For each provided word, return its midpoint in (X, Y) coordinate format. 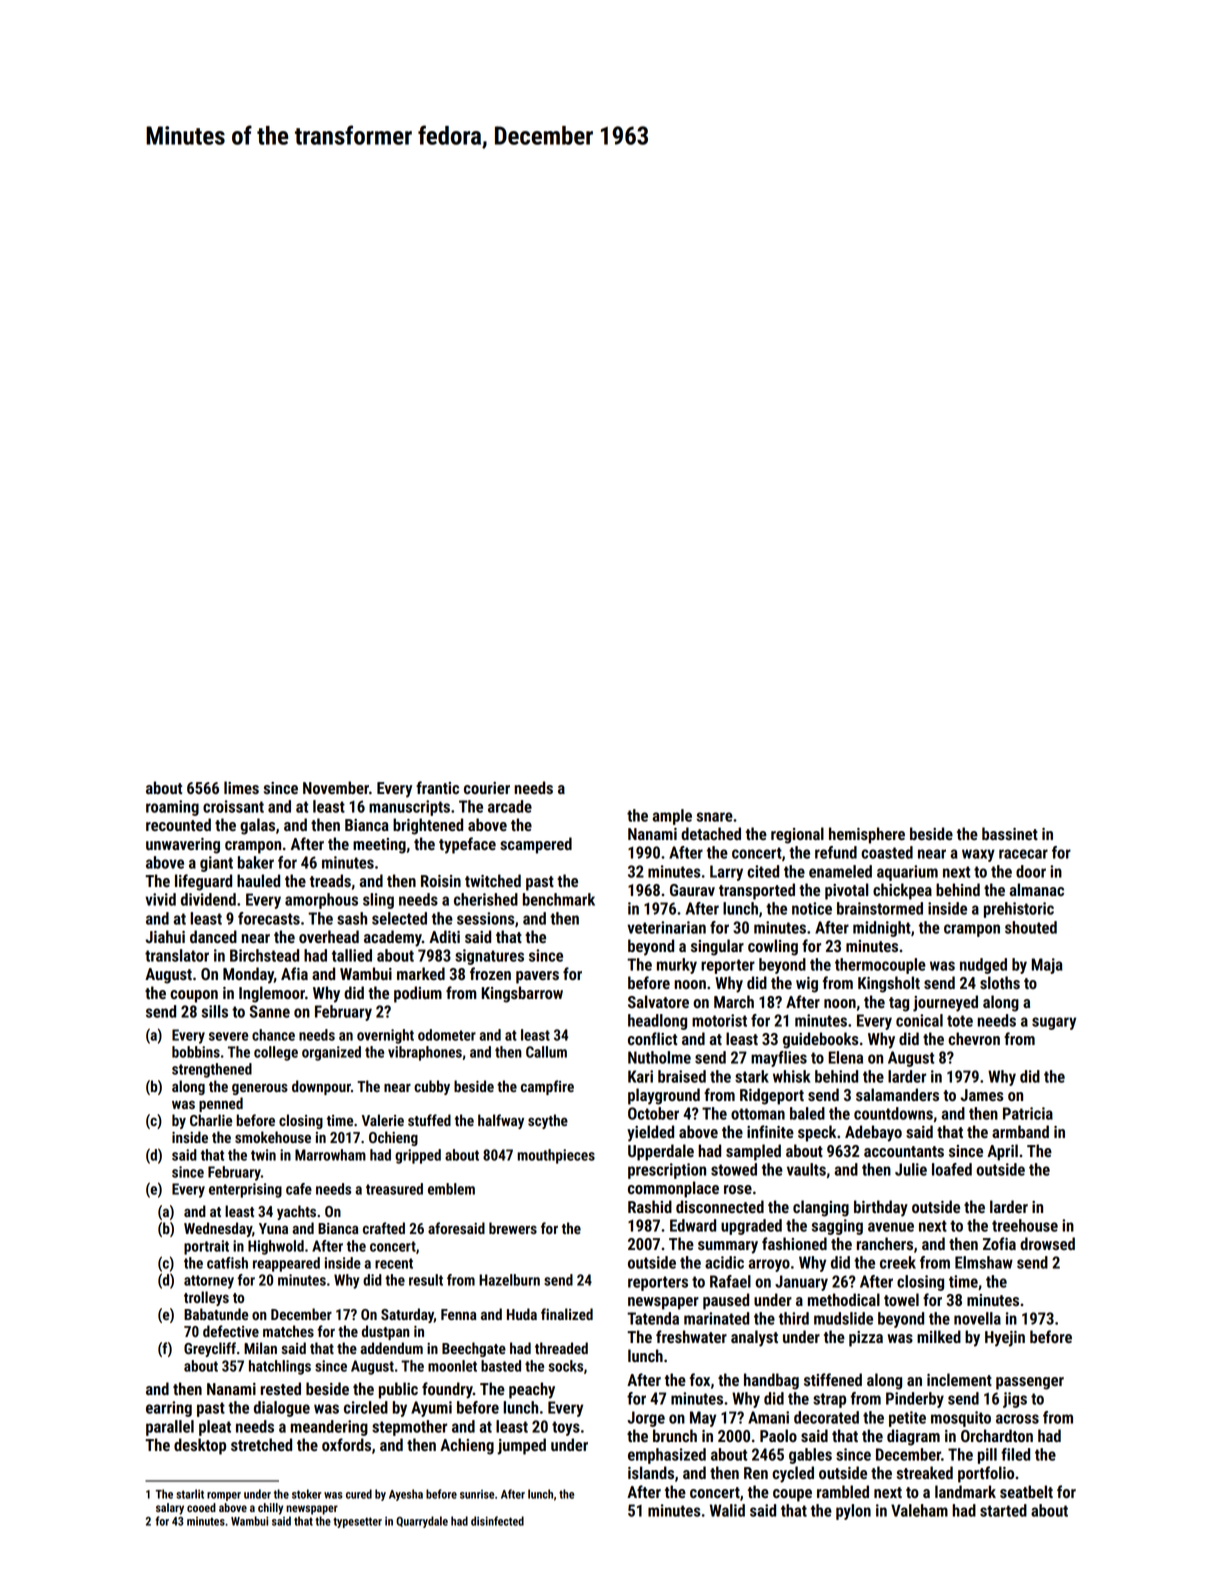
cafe (299, 1189)
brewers (513, 1228)
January (801, 1283)
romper (224, 1496)
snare (714, 817)
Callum (546, 1052)
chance (273, 1035)
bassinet (1010, 833)
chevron (974, 1038)
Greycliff (210, 1349)
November (336, 787)
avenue (891, 1227)
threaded (561, 1348)
